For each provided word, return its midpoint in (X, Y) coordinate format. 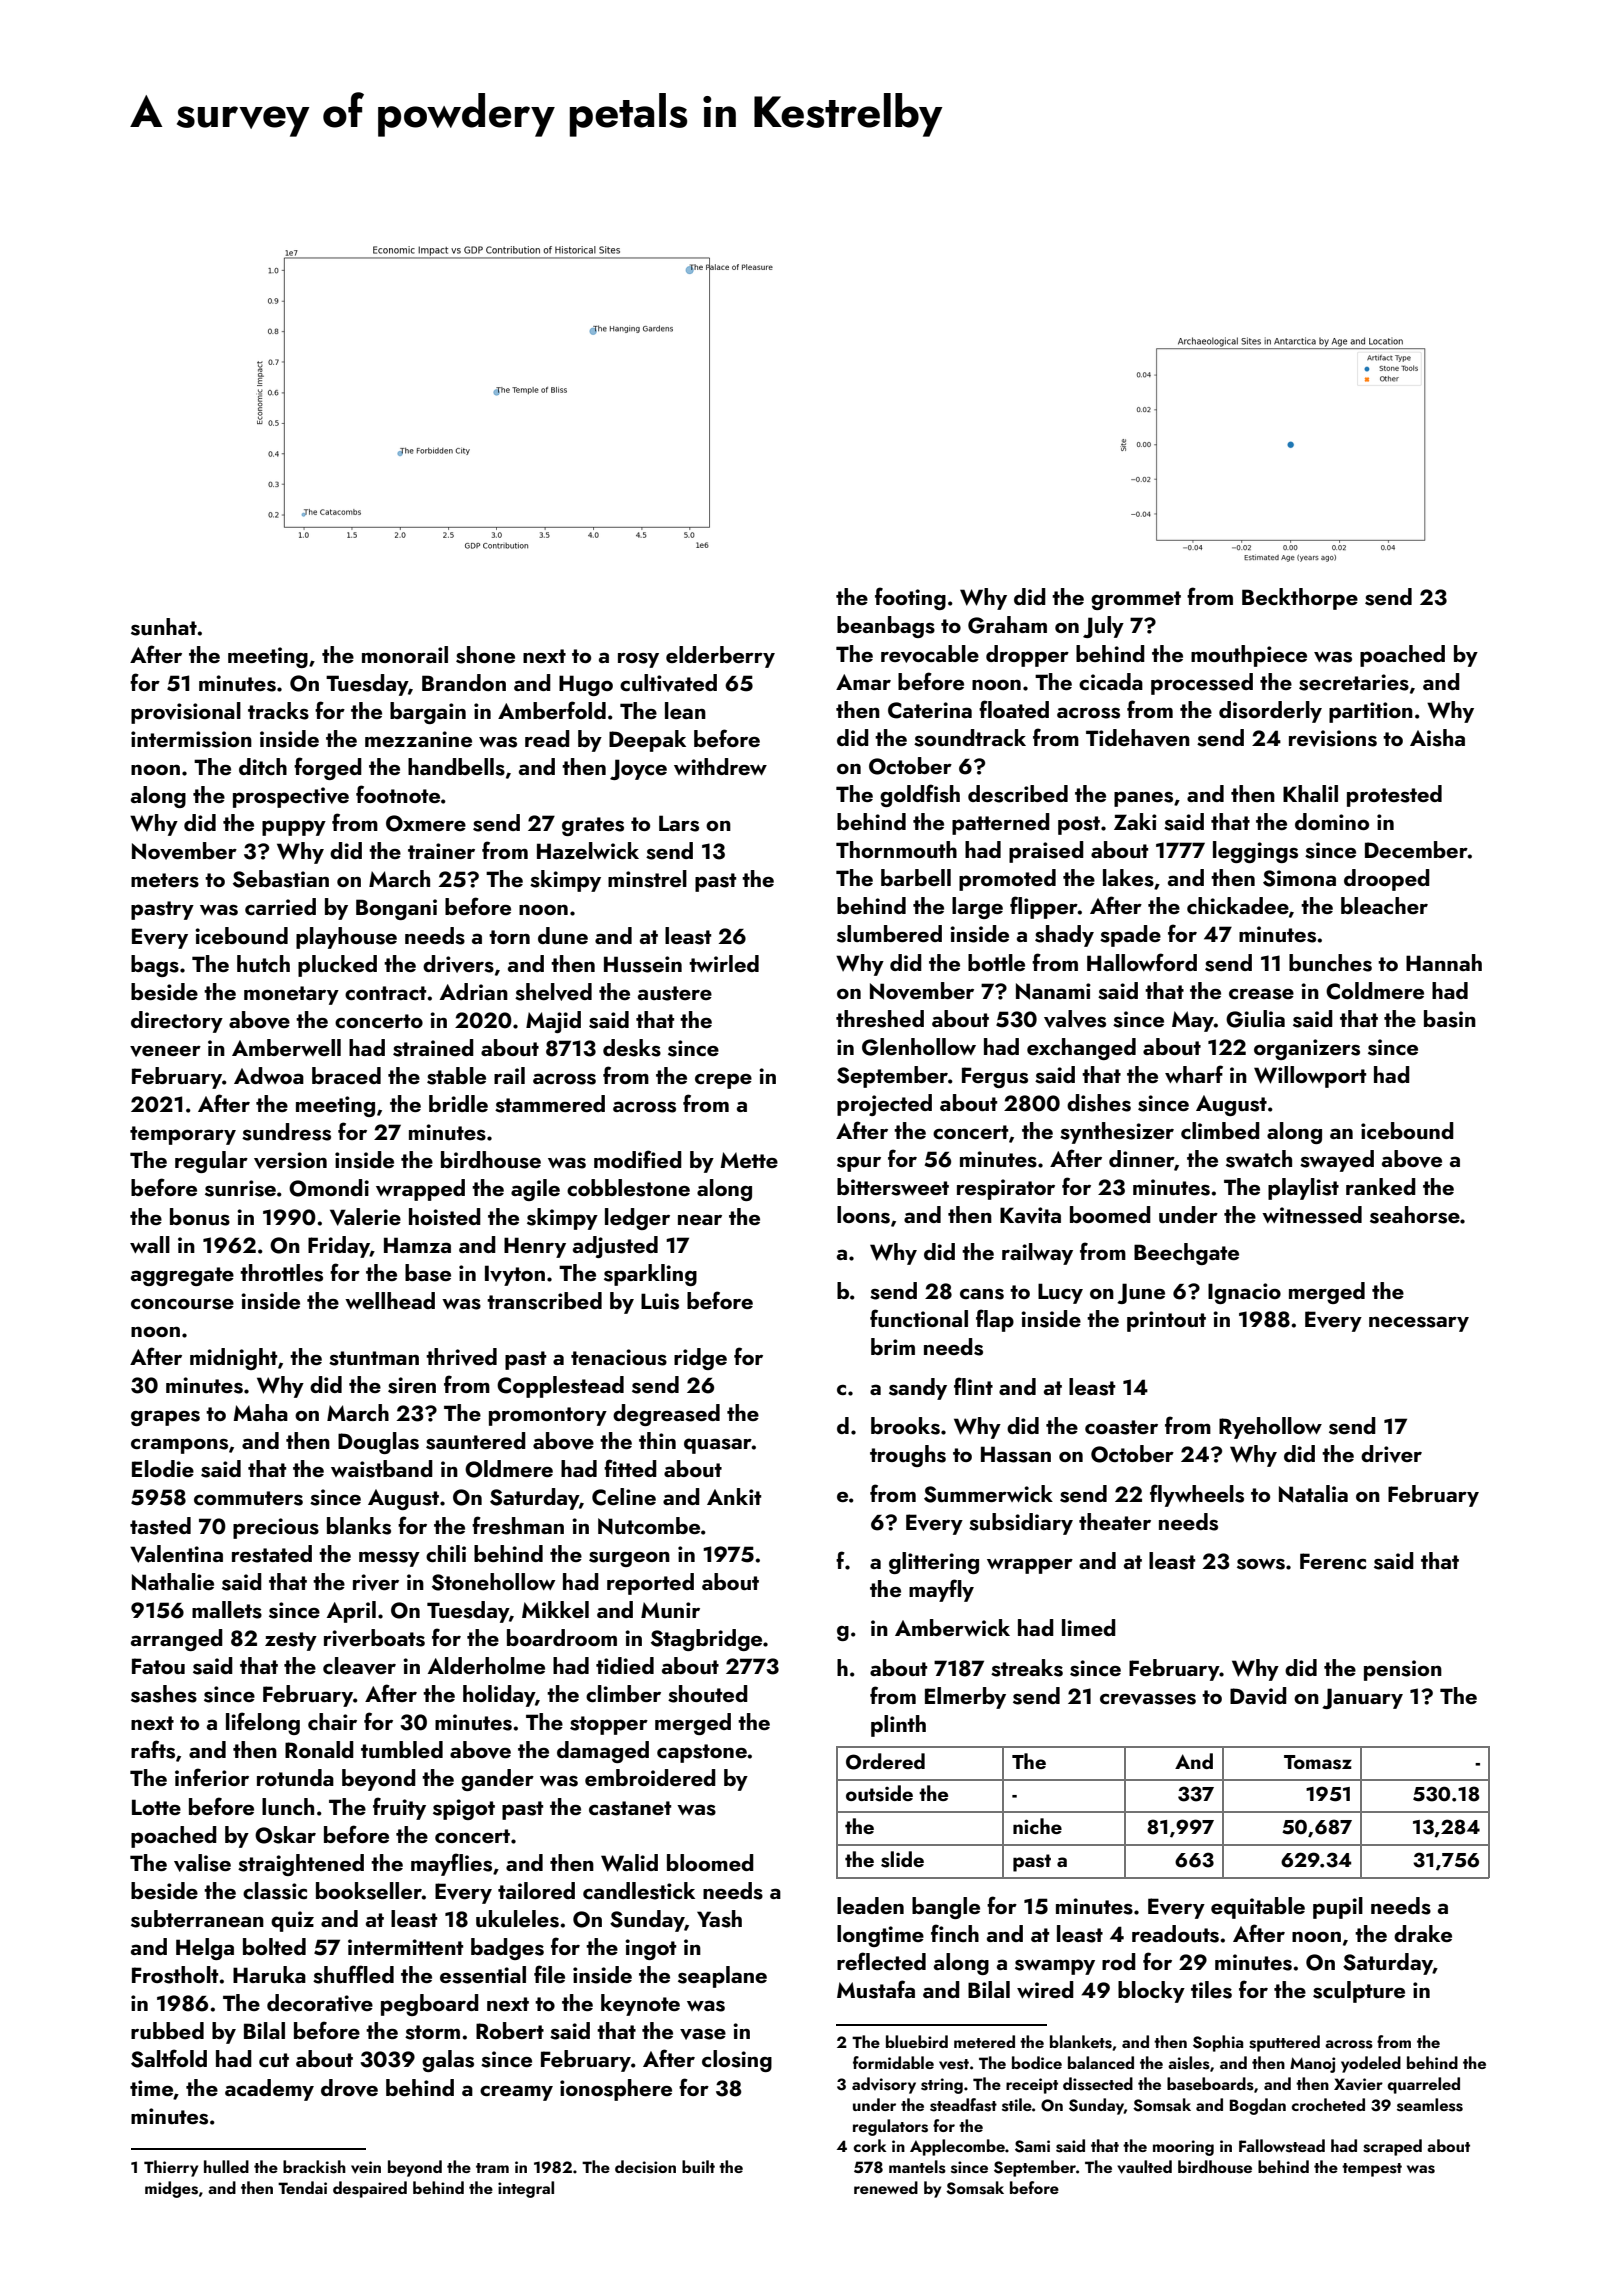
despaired (370, 2189)
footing (910, 598)
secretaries (1354, 682)
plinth (898, 1726)
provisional (186, 713)
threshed (880, 1019)
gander (497, 1780)
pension (1403, 1670)
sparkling (650, 1275)
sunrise (240, 1188)
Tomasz (1318, 1762)
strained (433, 1048)
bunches (1330, 963)
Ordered (885, 1761)
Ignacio (1244, 1293)
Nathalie (173, 1582)
